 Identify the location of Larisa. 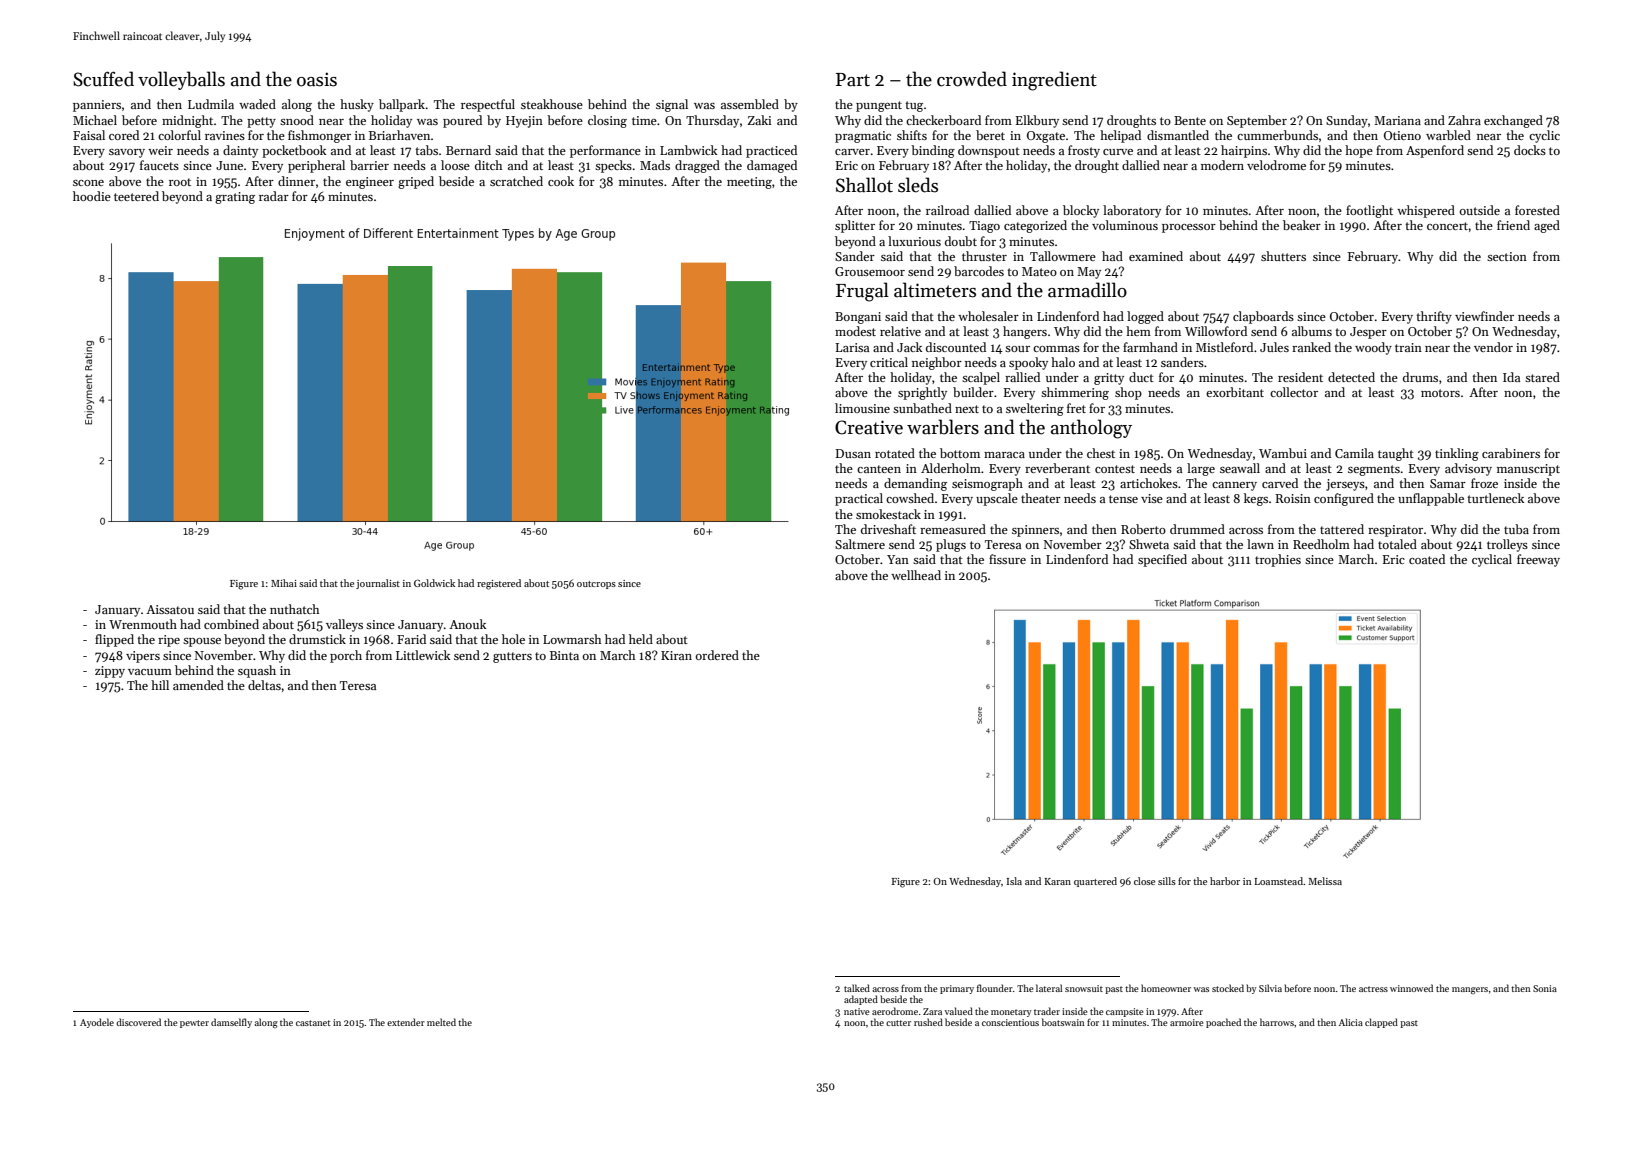
(852, 347).
